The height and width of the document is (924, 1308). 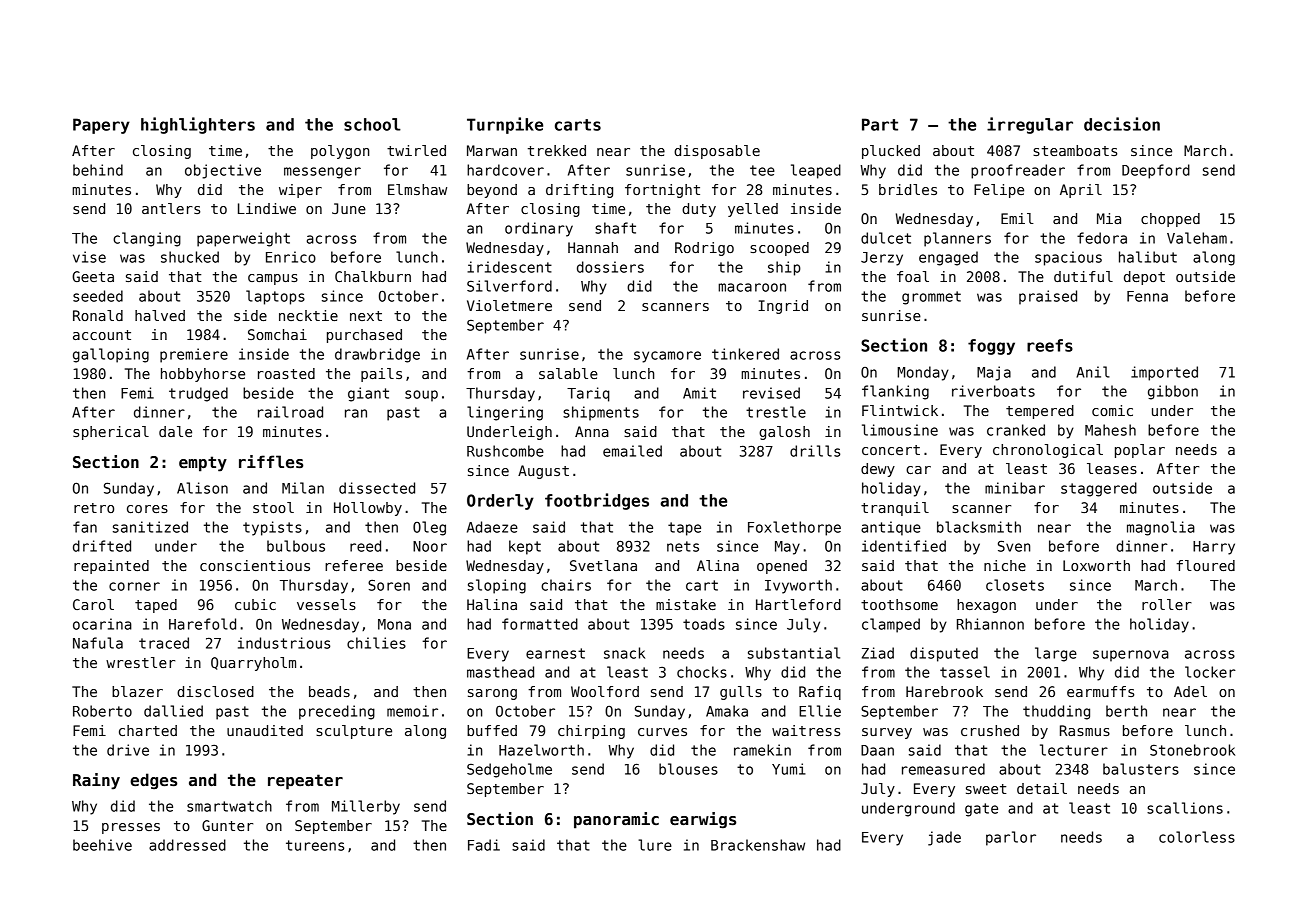 I want to click on school, so click(x=372, y=124).
